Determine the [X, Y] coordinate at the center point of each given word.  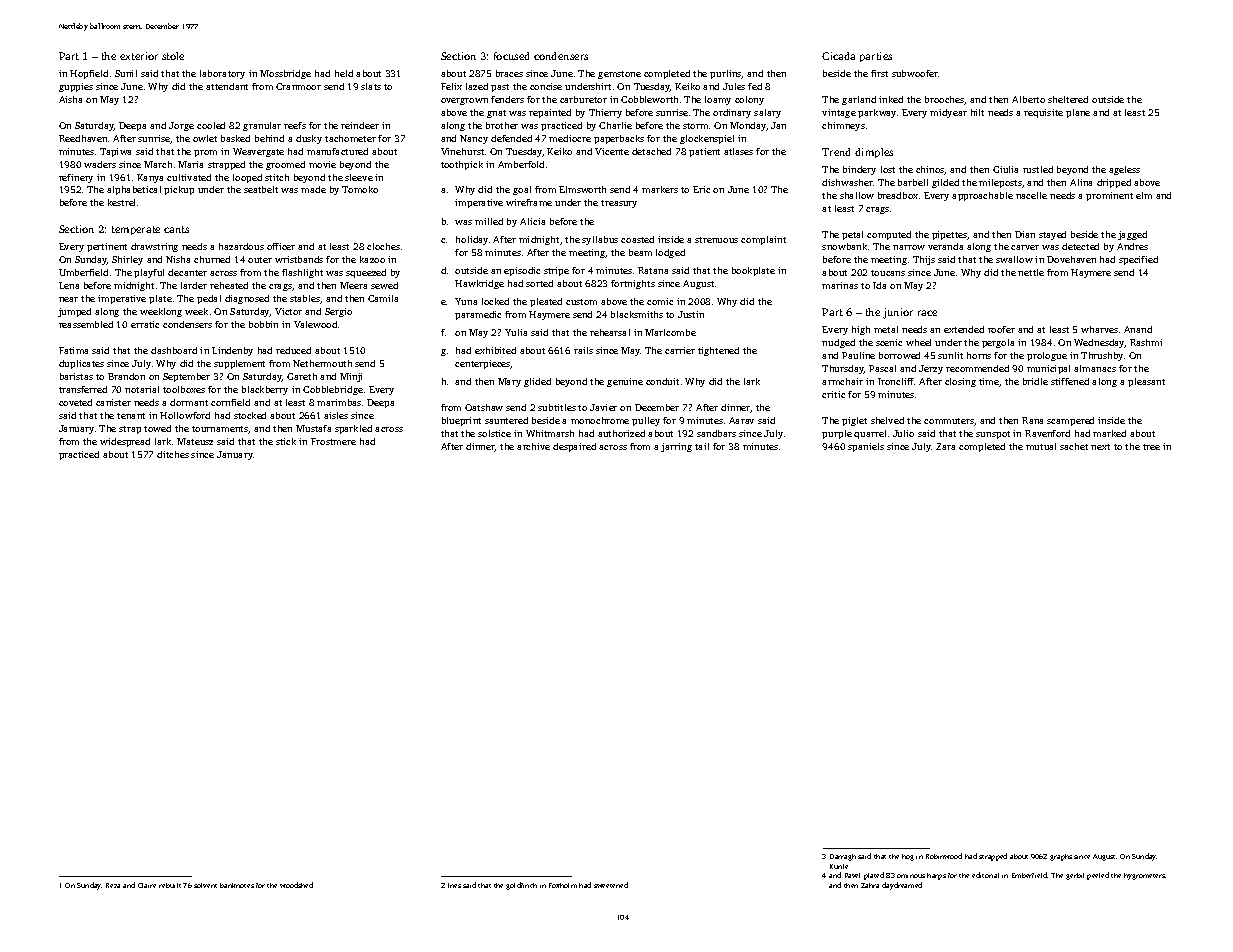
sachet [1074, 446]
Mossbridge [285, 74]
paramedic [478, 315]
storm [695, 126]
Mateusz [195, 441]
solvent [205, 885]
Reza [113, 885]
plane [1078, 113]
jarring [676, 447]
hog [908, 857]
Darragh [843, 857]
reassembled [86, 324]
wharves [1099, 329]
